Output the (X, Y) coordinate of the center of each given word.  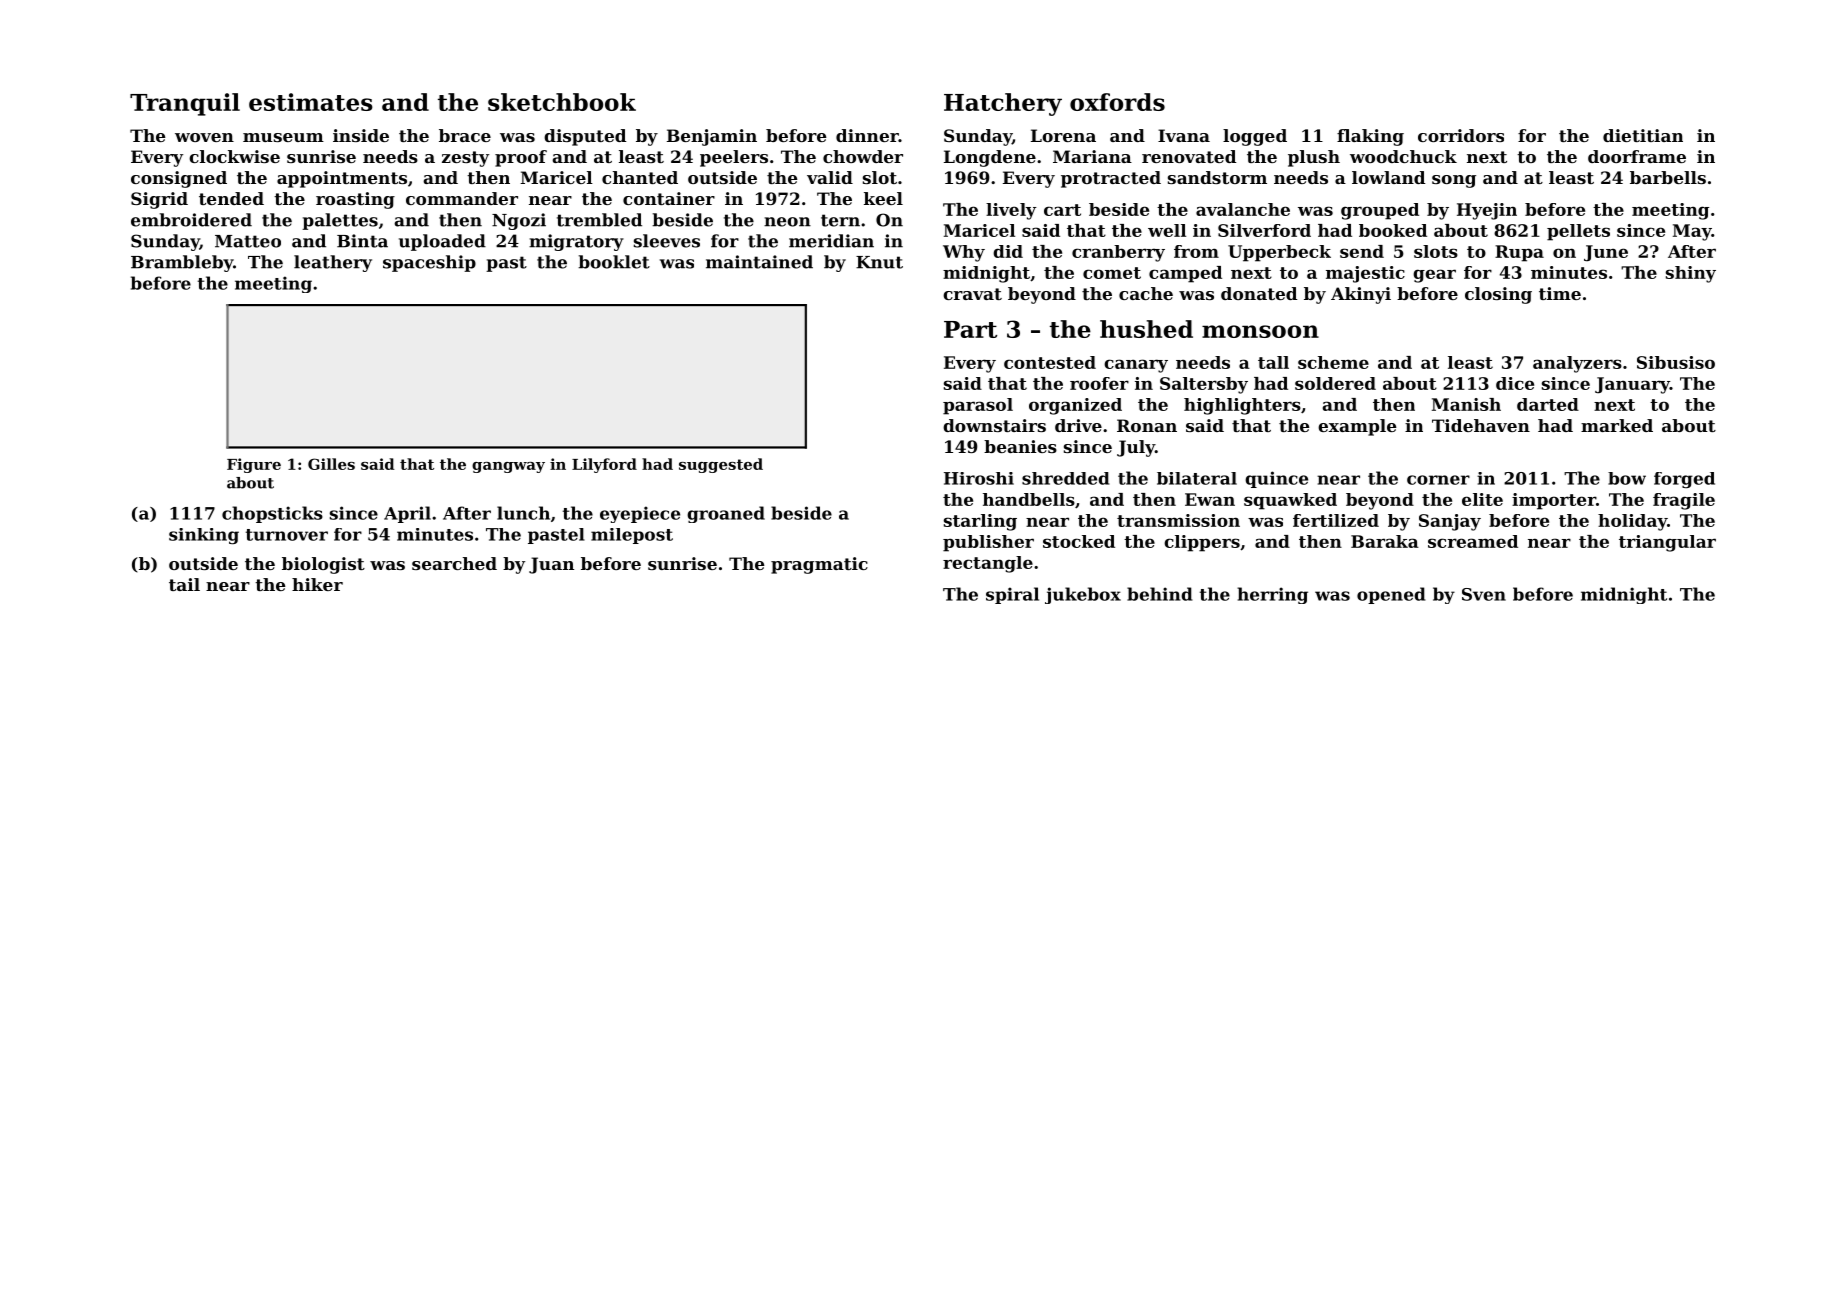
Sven (1484, 594)
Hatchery (1003, 104)
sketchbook (562, 102)
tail (184, 584)
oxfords (1117, 102)
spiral (1012, 595)
